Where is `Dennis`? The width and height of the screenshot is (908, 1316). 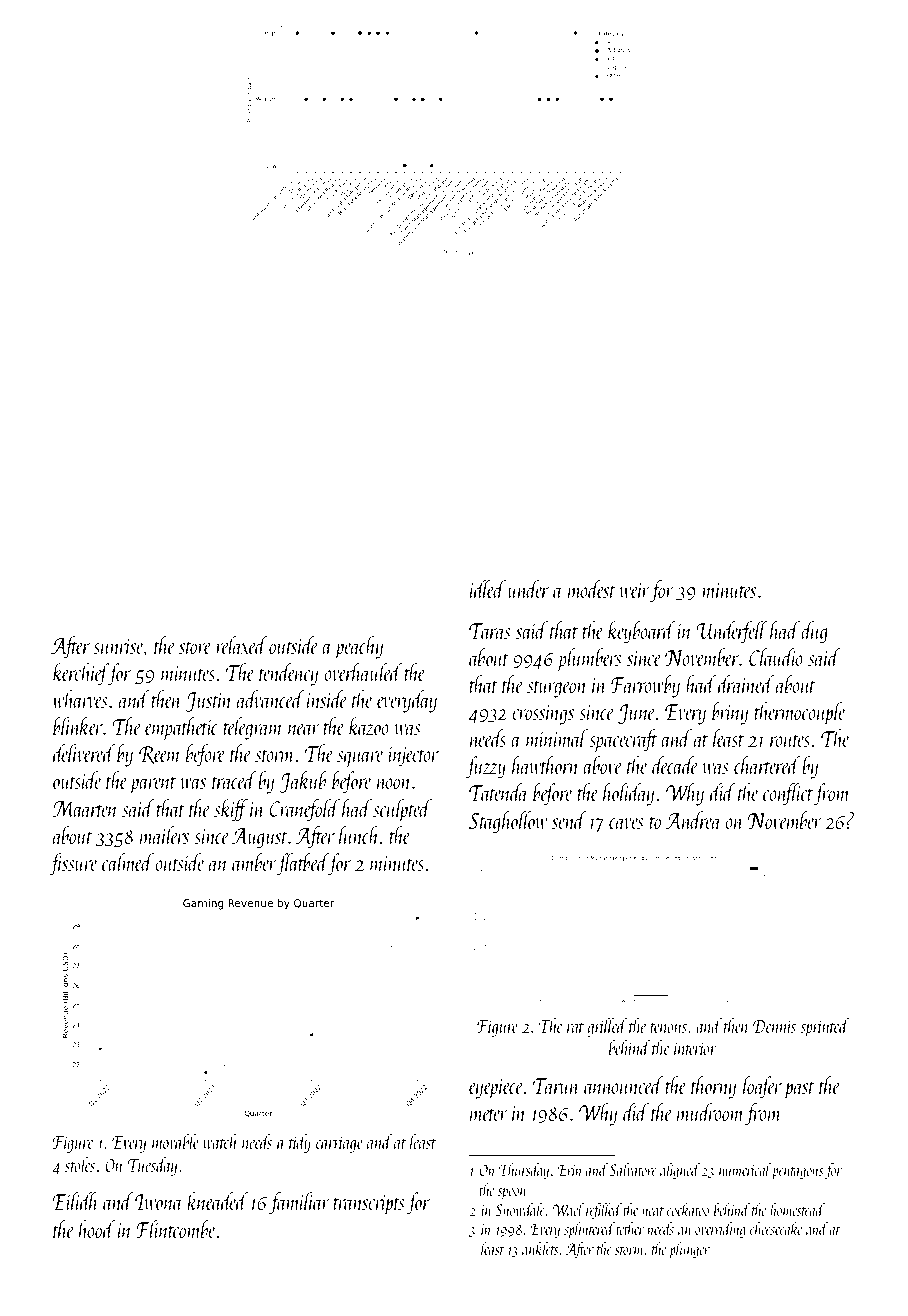 Dennis is located at coordinates (774, 1026).
